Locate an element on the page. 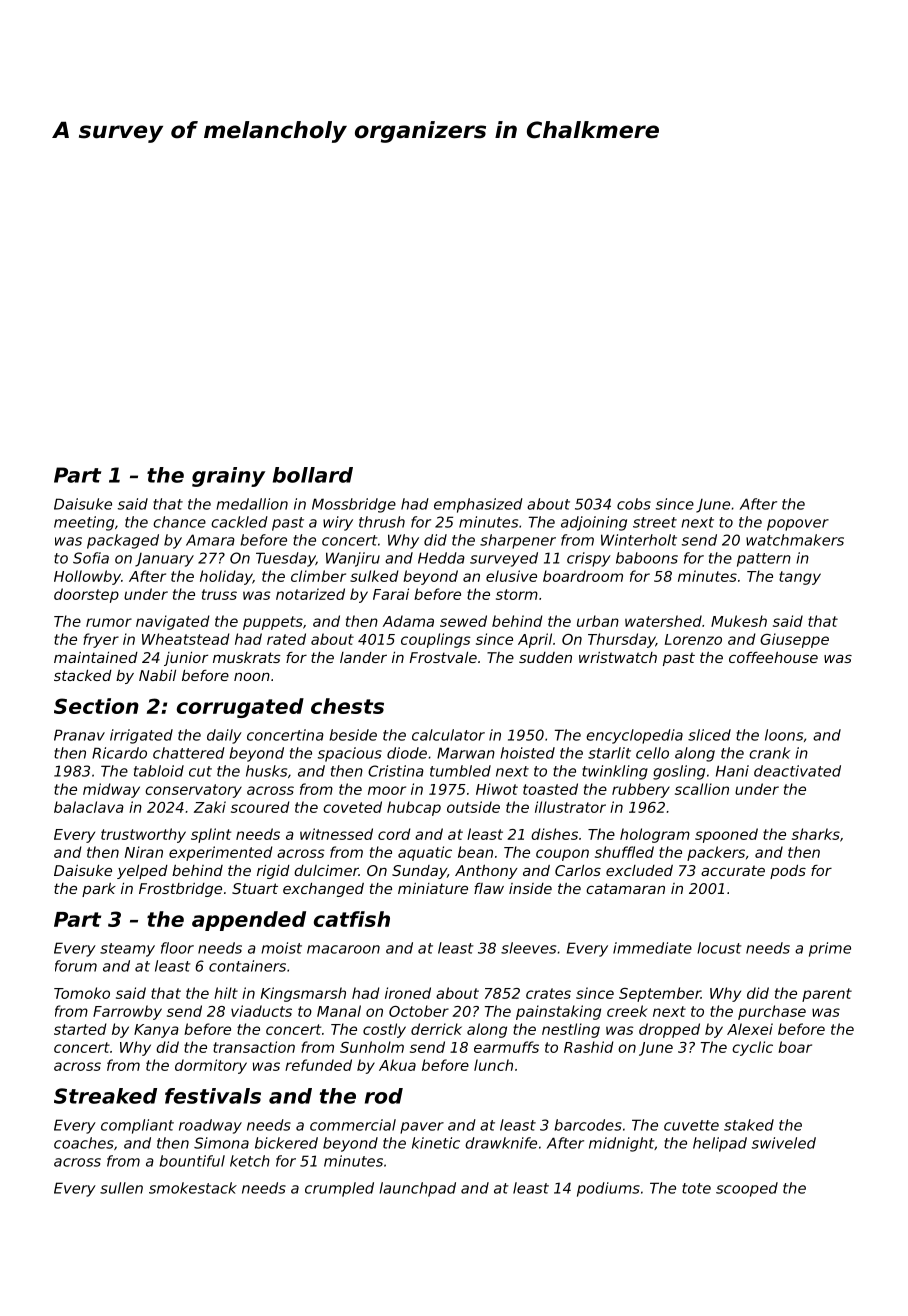 This document has height=1316, width=908. cyclic is located at coordinates (752, 1048).
